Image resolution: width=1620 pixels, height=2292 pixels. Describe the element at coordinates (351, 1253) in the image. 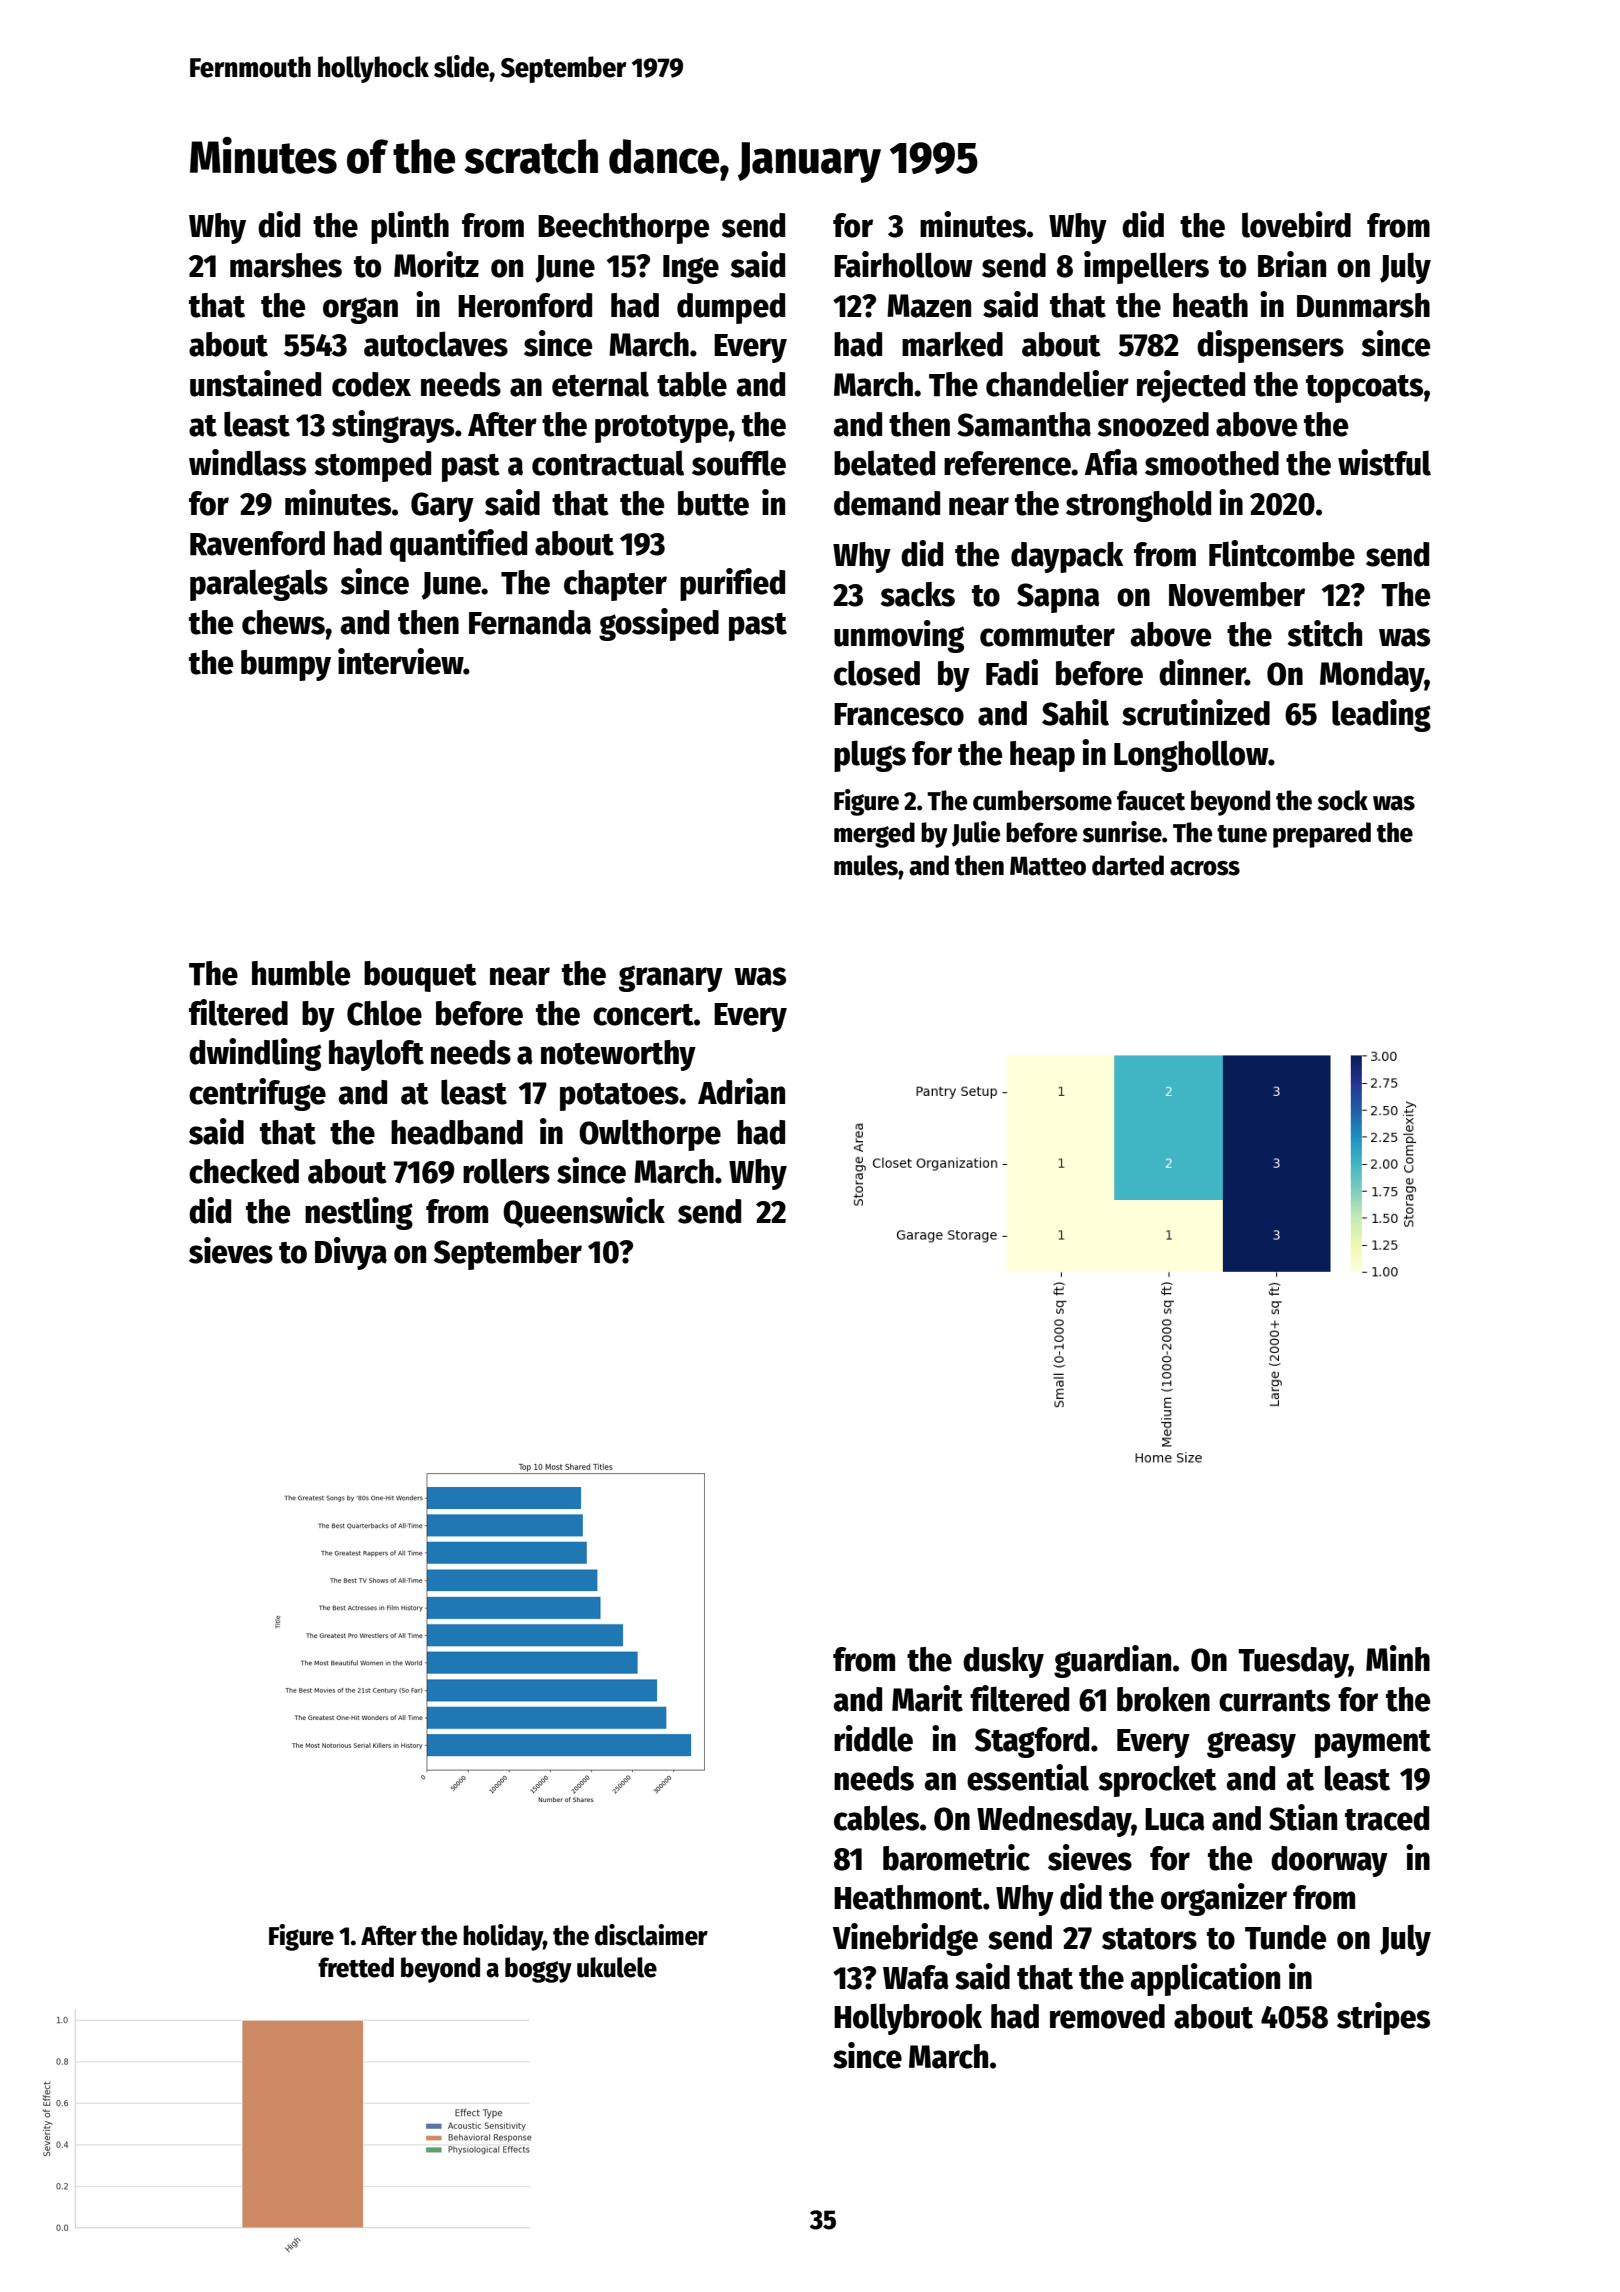

I see `Divya` at that location.
